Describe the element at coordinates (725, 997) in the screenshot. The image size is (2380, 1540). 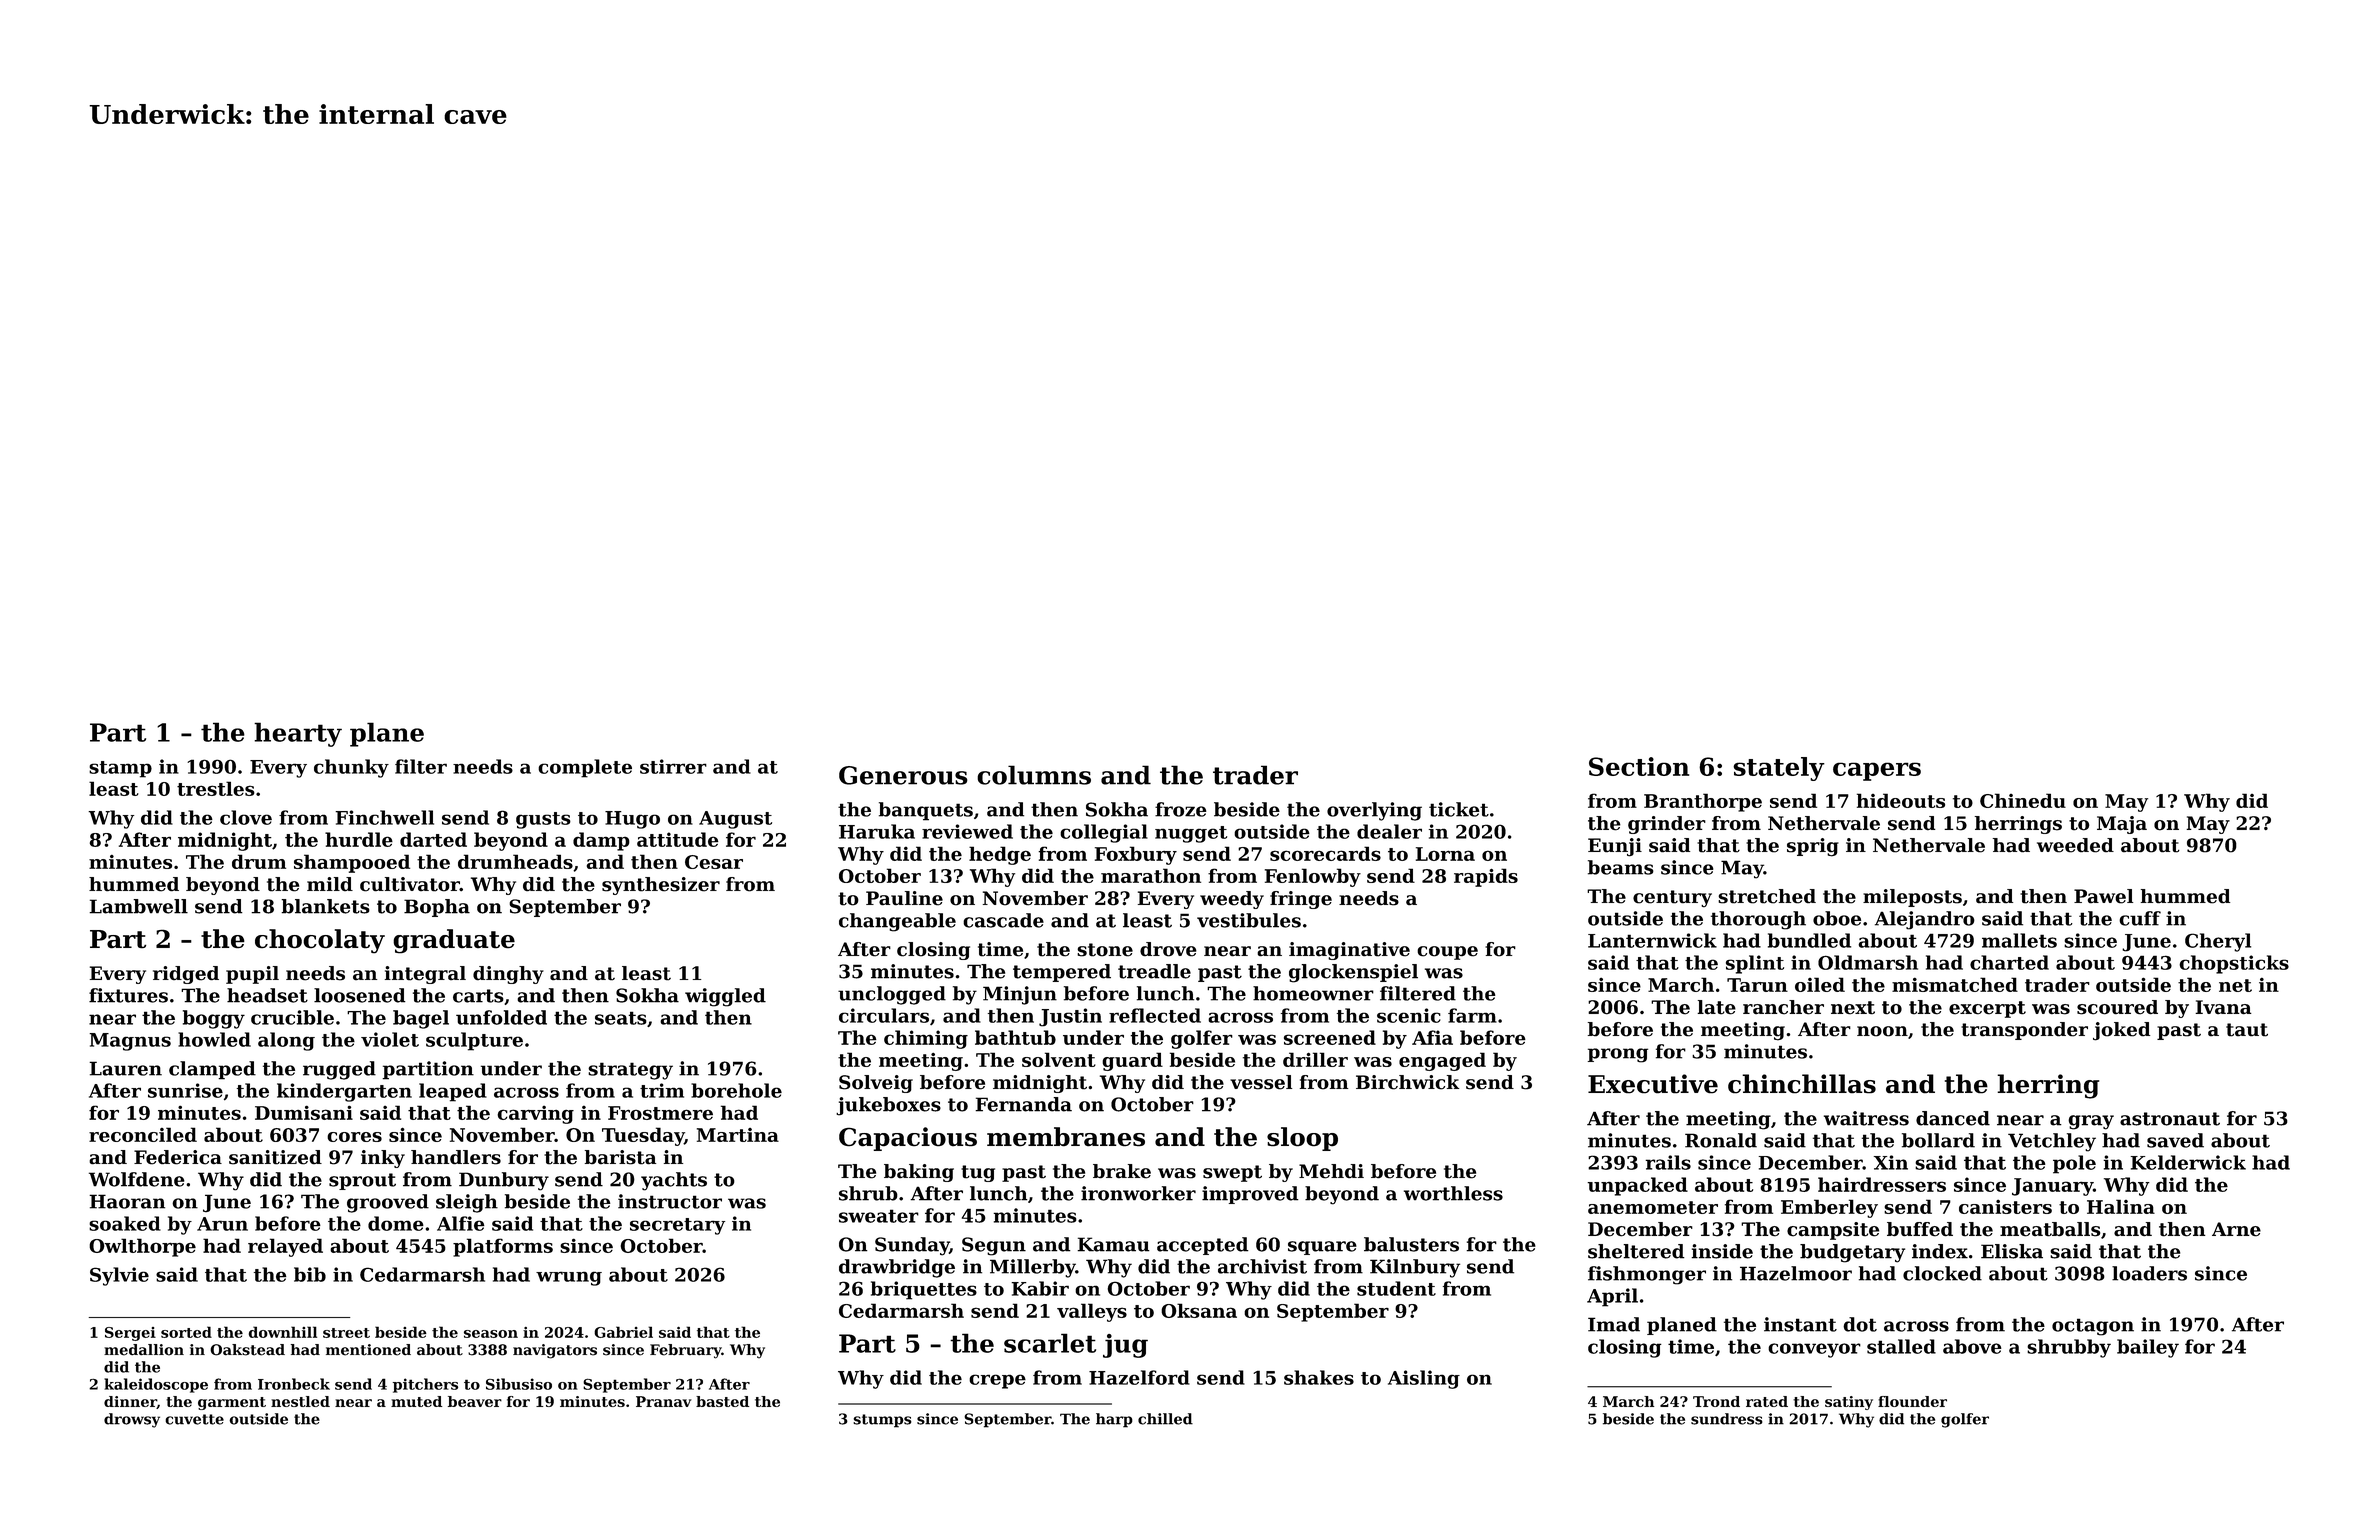
I see `wiggled` at that location.
